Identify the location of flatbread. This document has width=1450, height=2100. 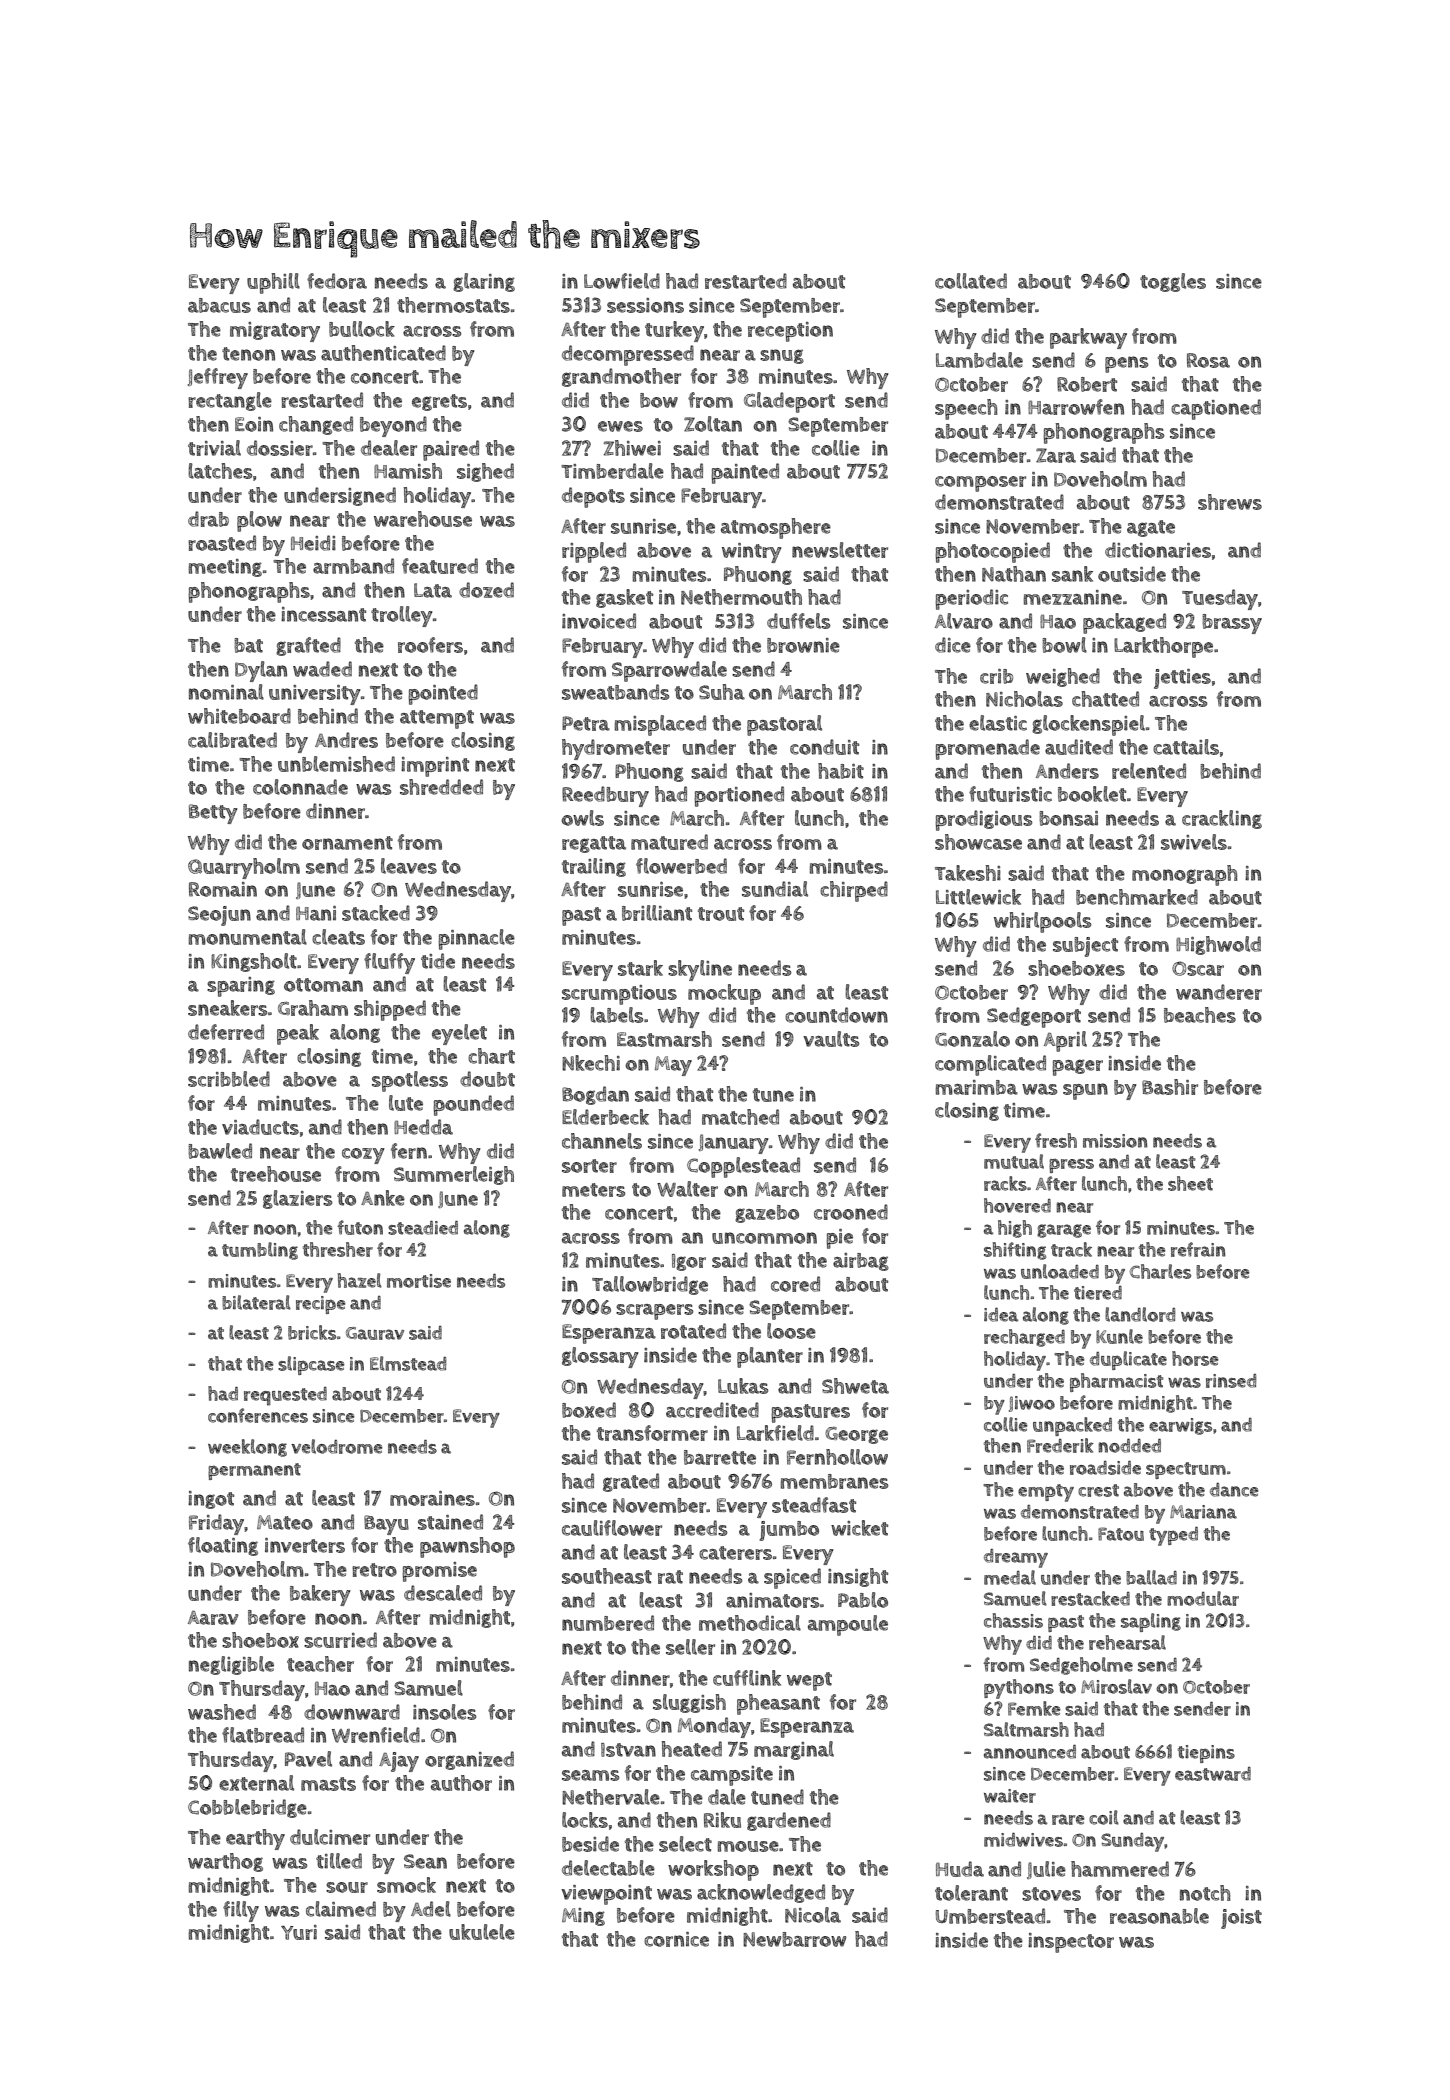
(263, 1735).
